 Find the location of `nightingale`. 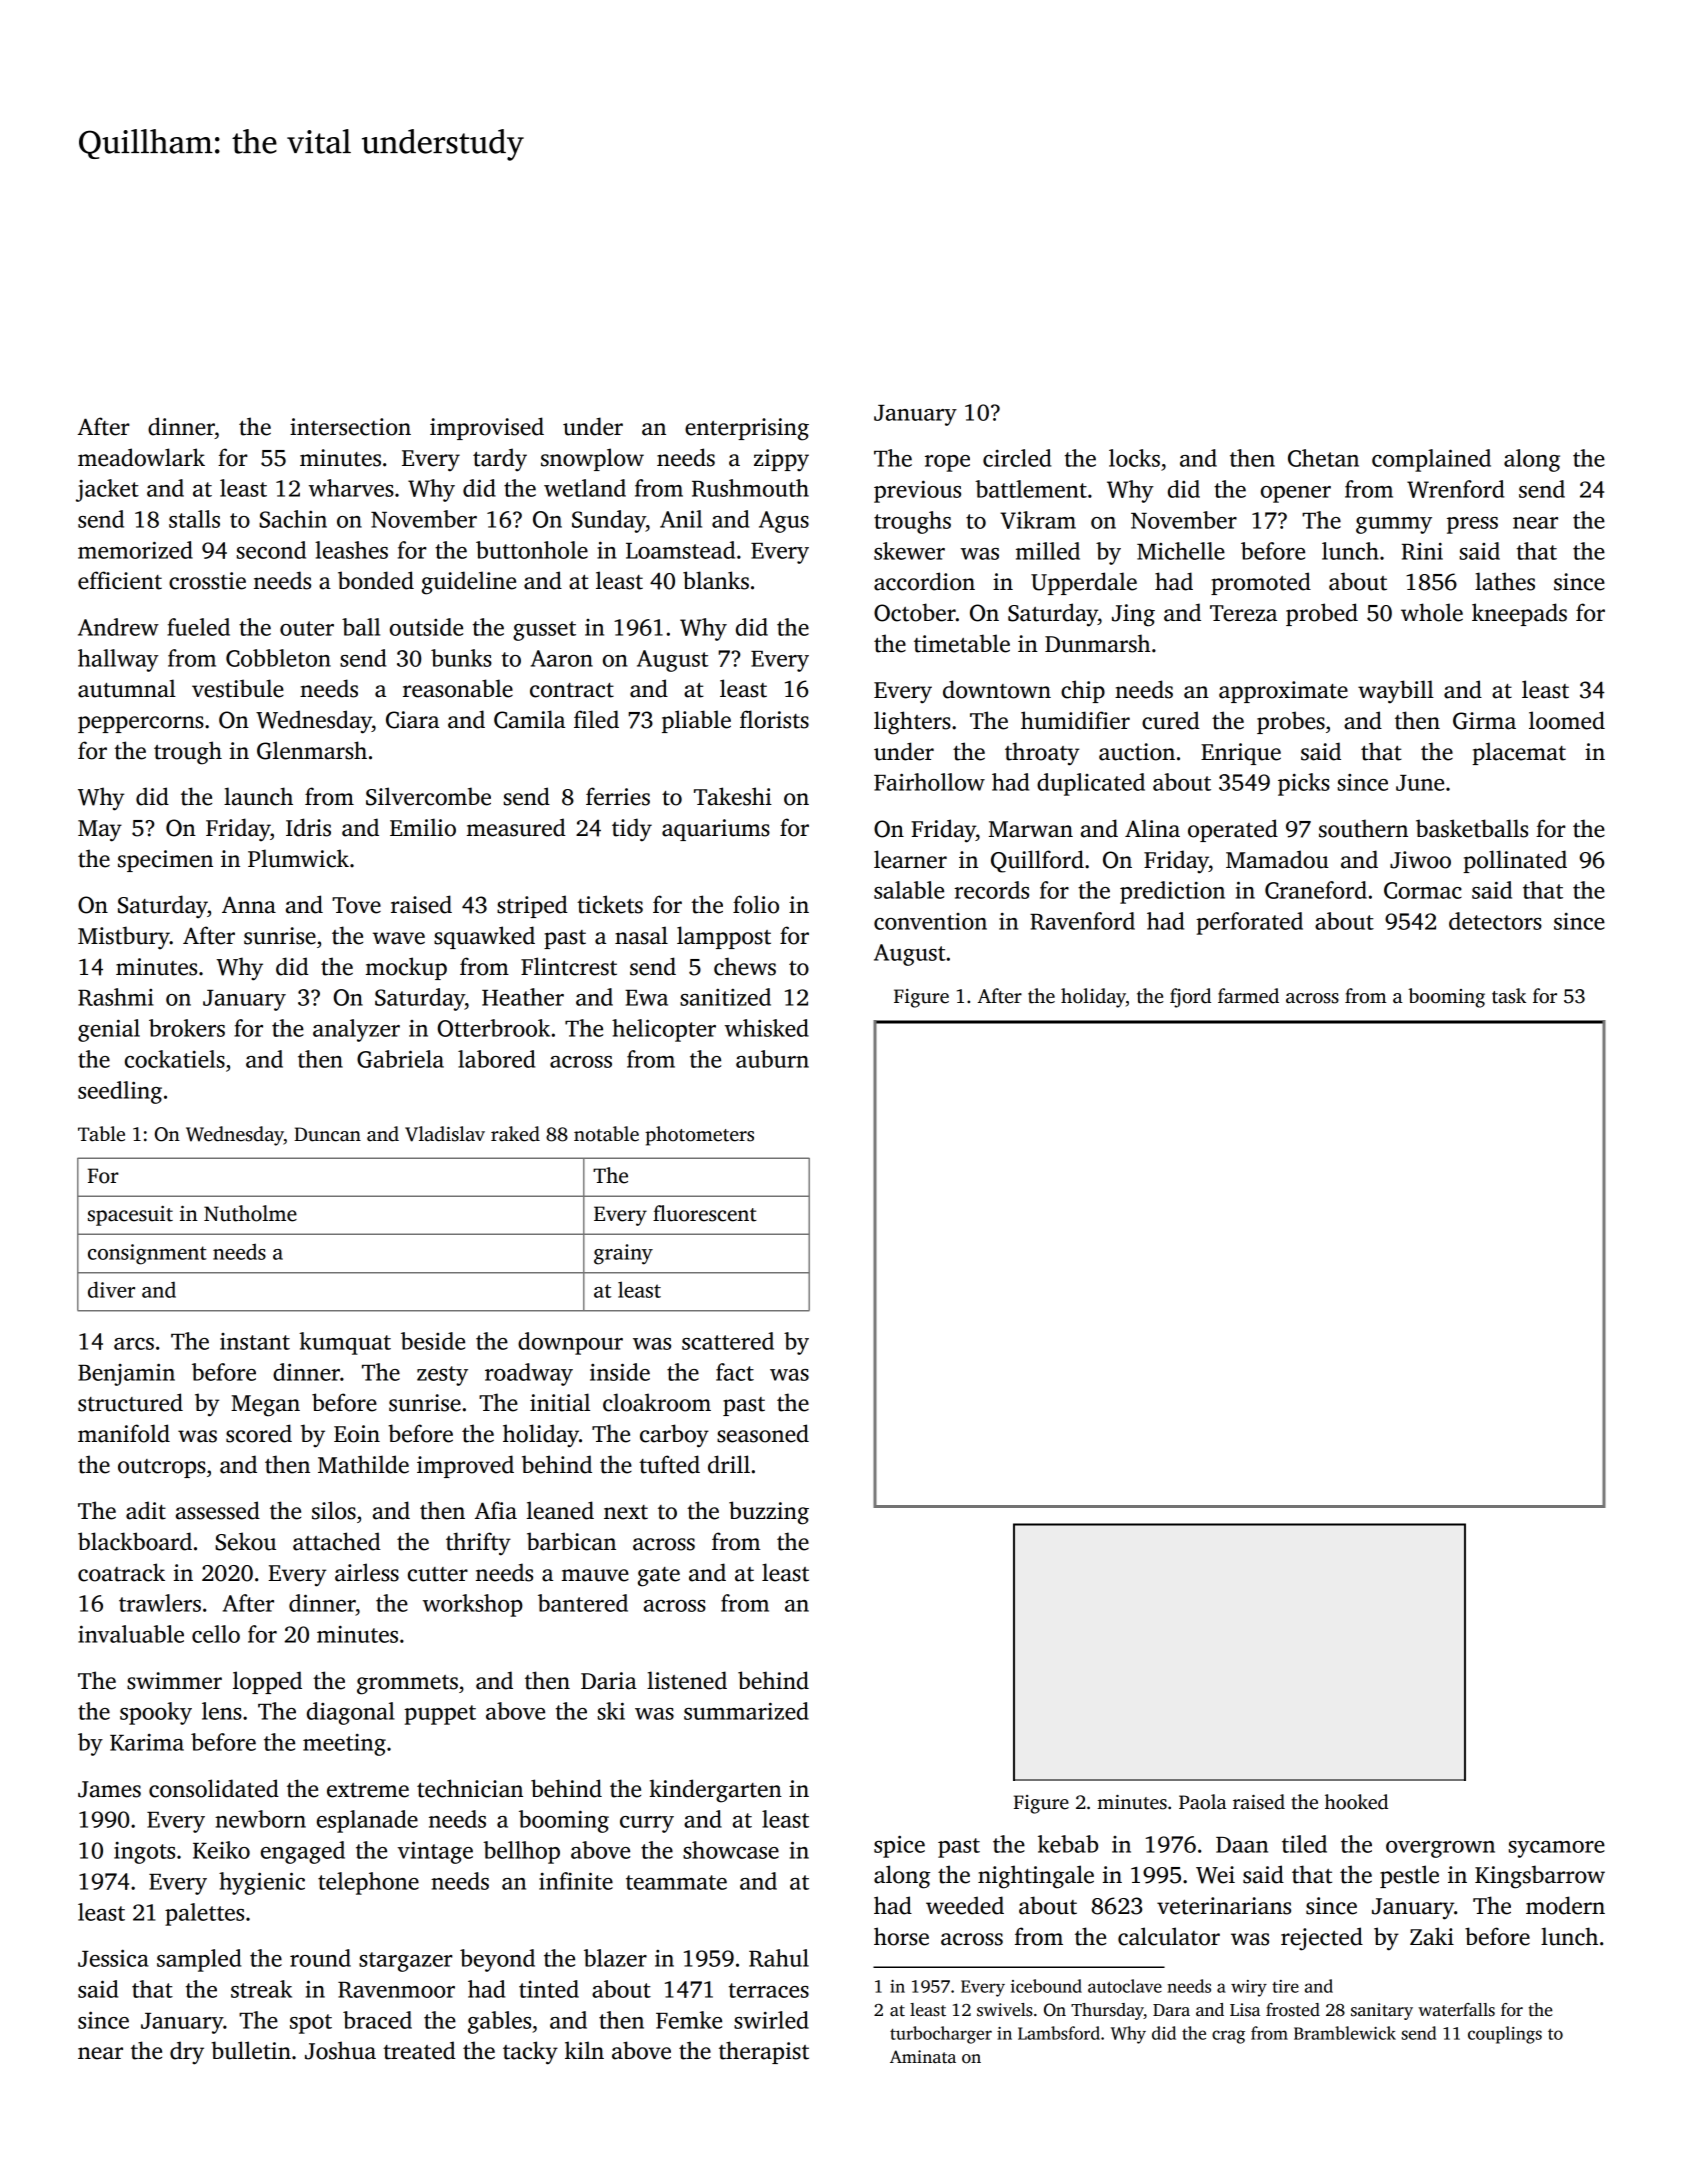

nightingale is located at coordinates (1036, 1877).
